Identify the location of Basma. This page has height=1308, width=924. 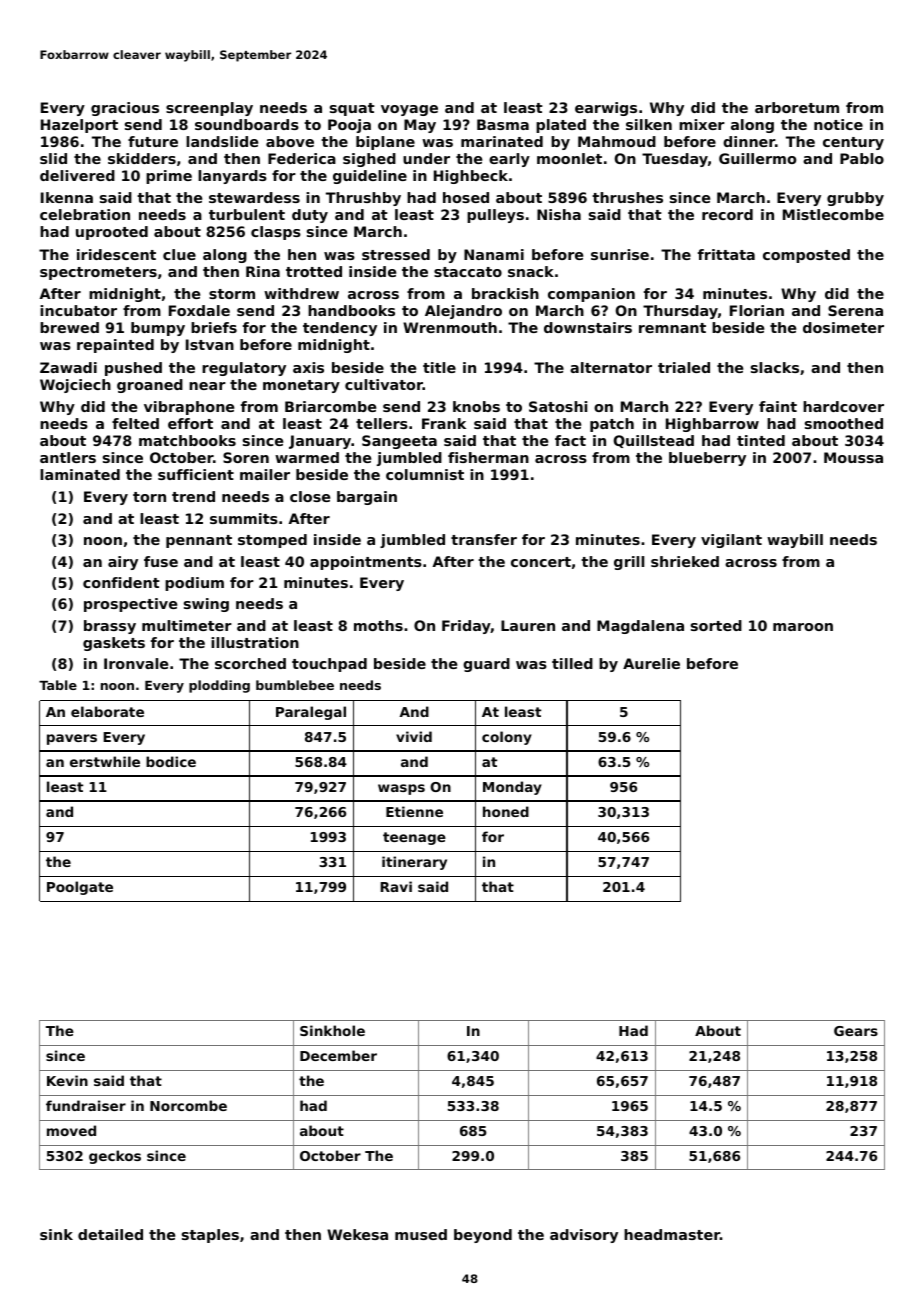
(503, 124).
